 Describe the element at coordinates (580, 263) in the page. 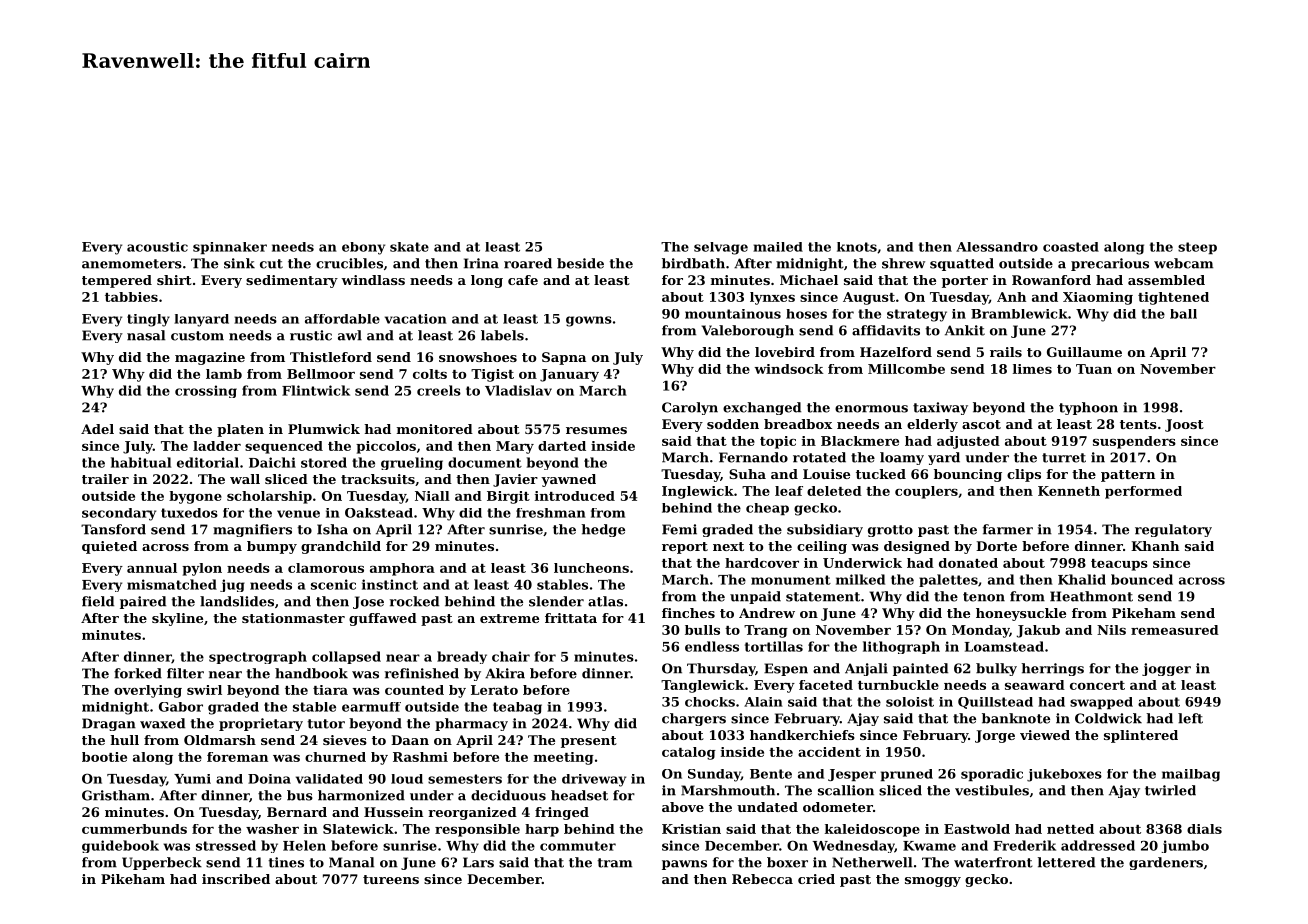

I see `beside` at that location.
